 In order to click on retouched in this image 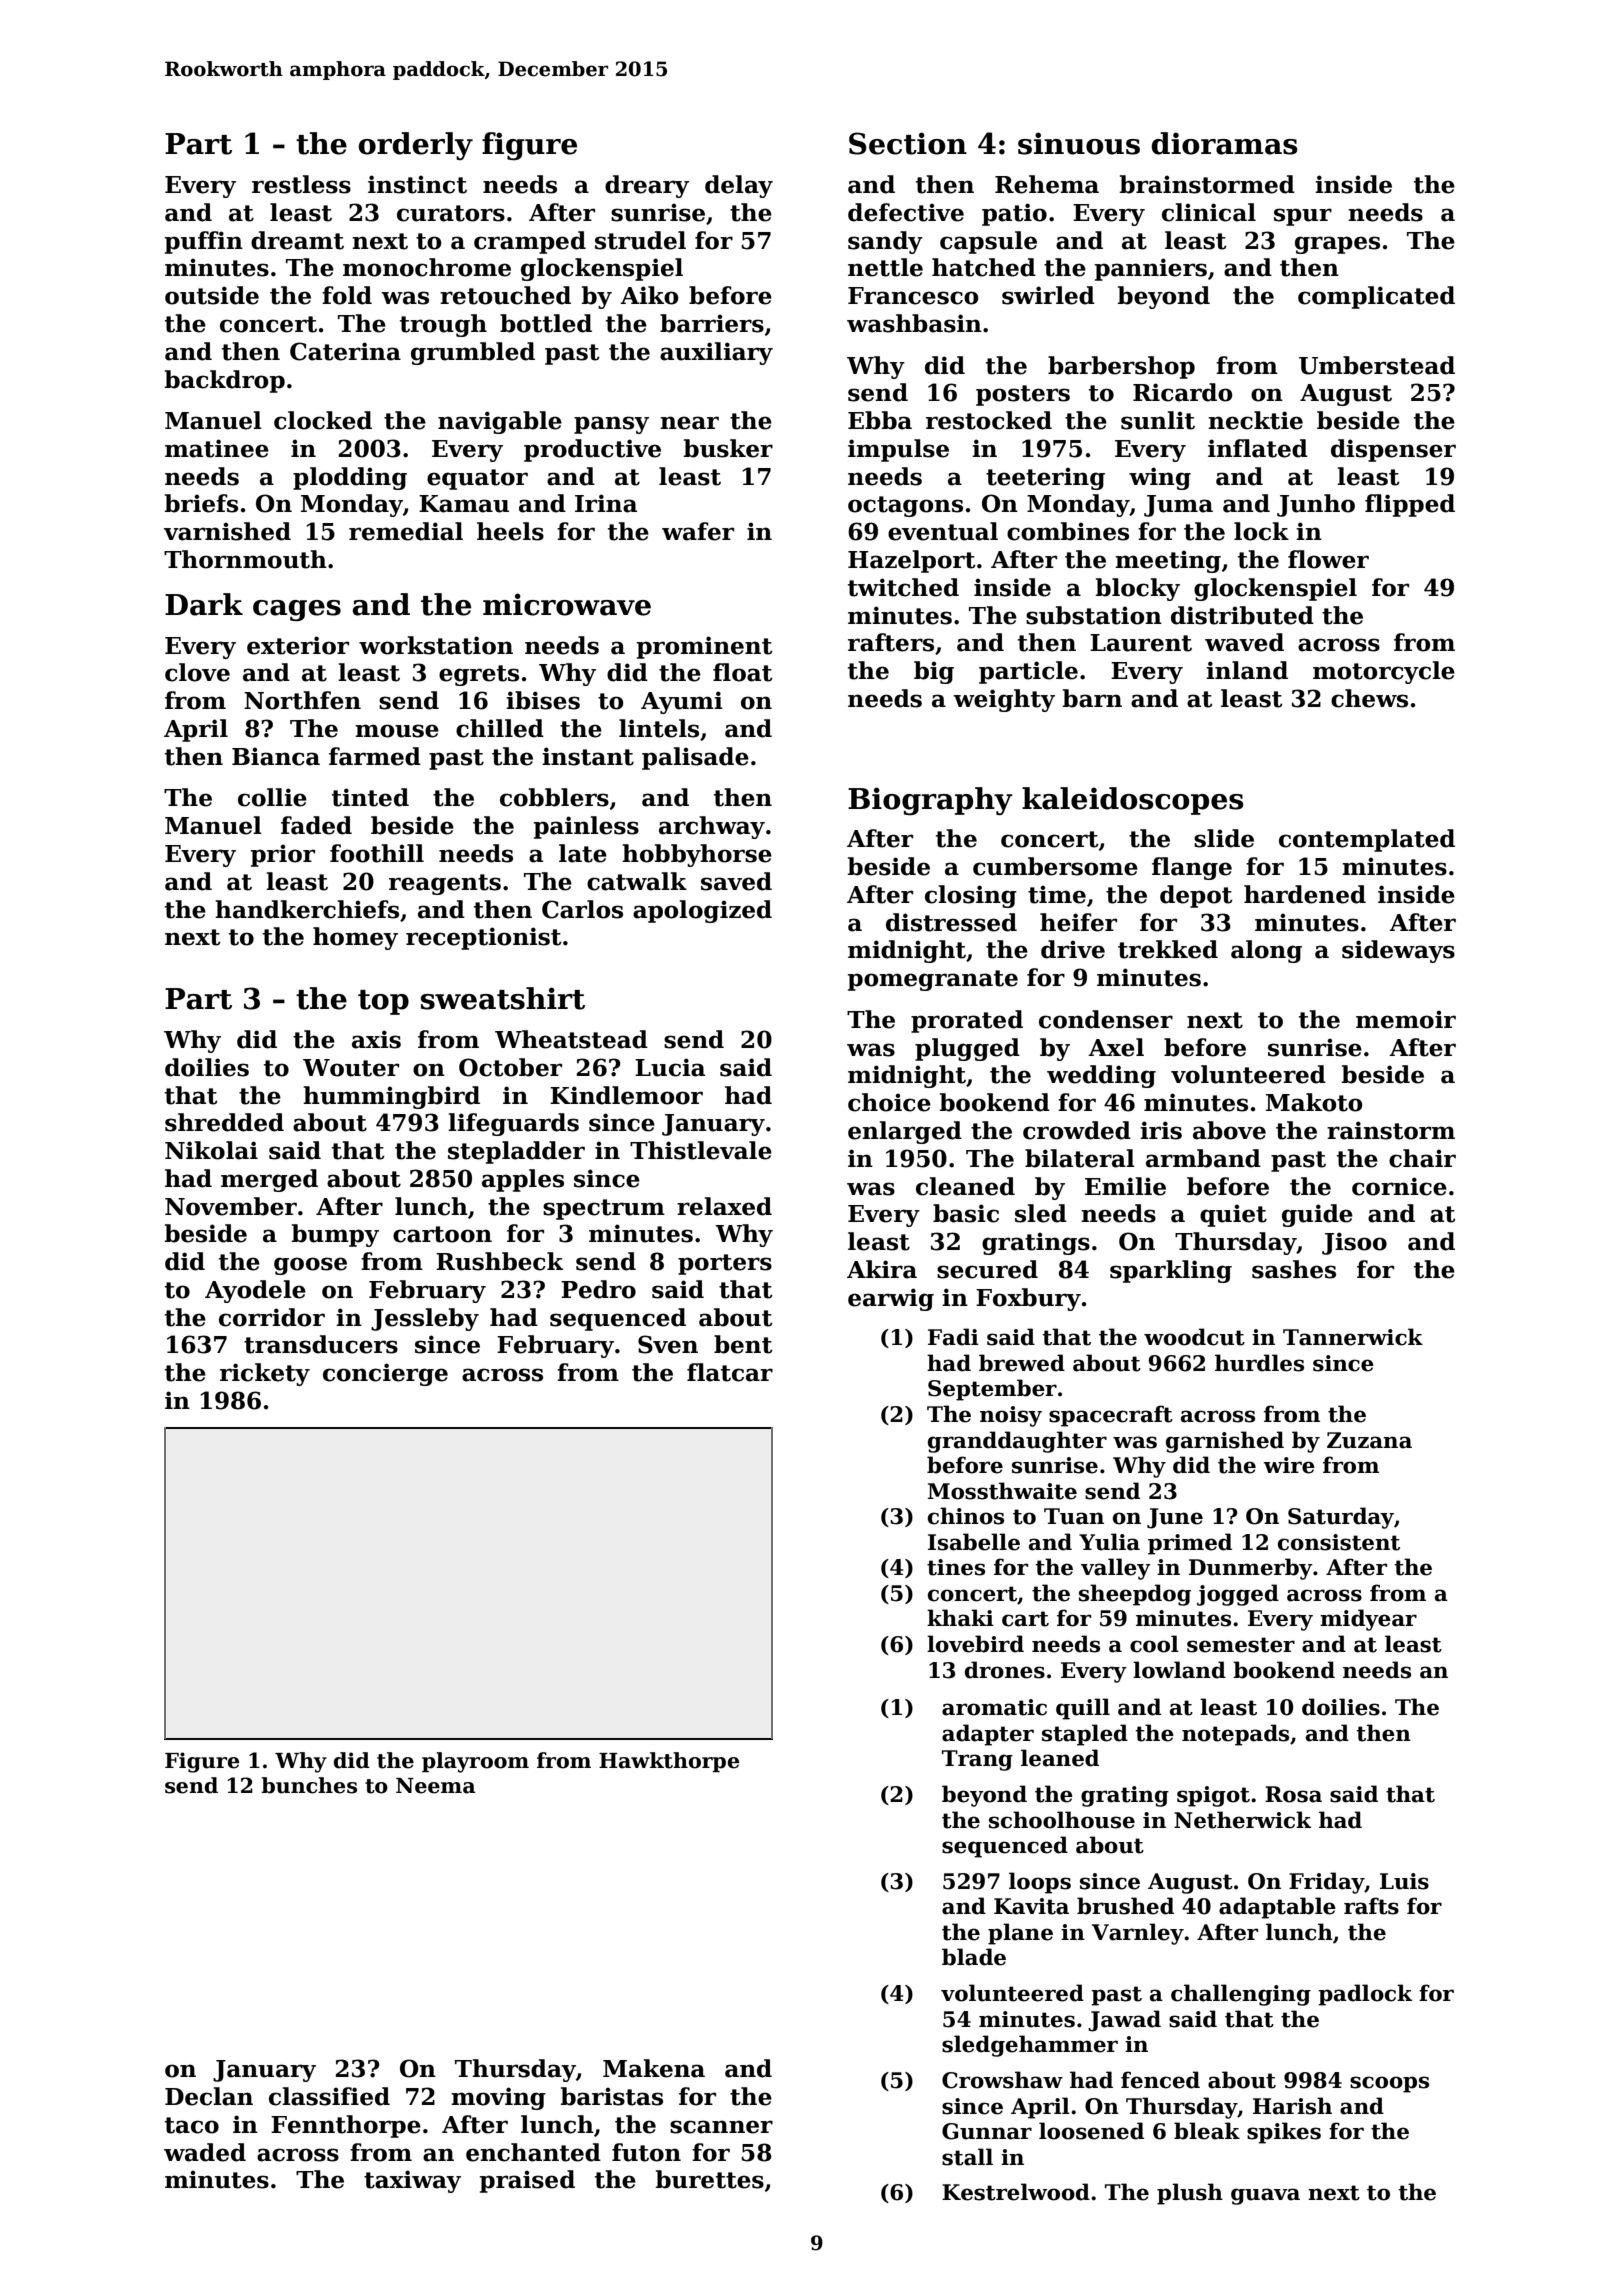, I will do `click(505, 295)`.
